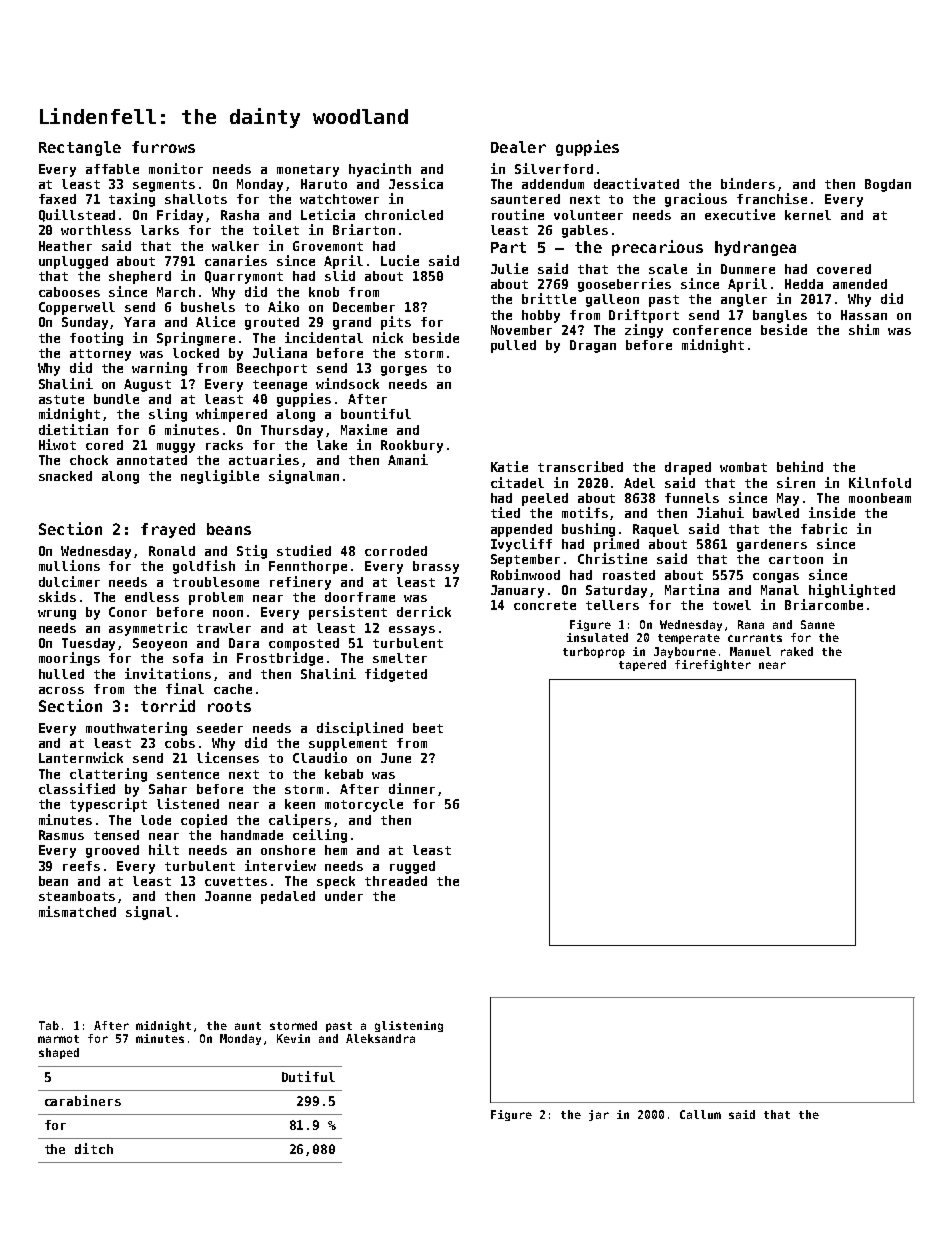 The width and height of the page is (952, 1233). Describe the element at coordinates (412, 867) in the page. I see `rugged` at that location.
